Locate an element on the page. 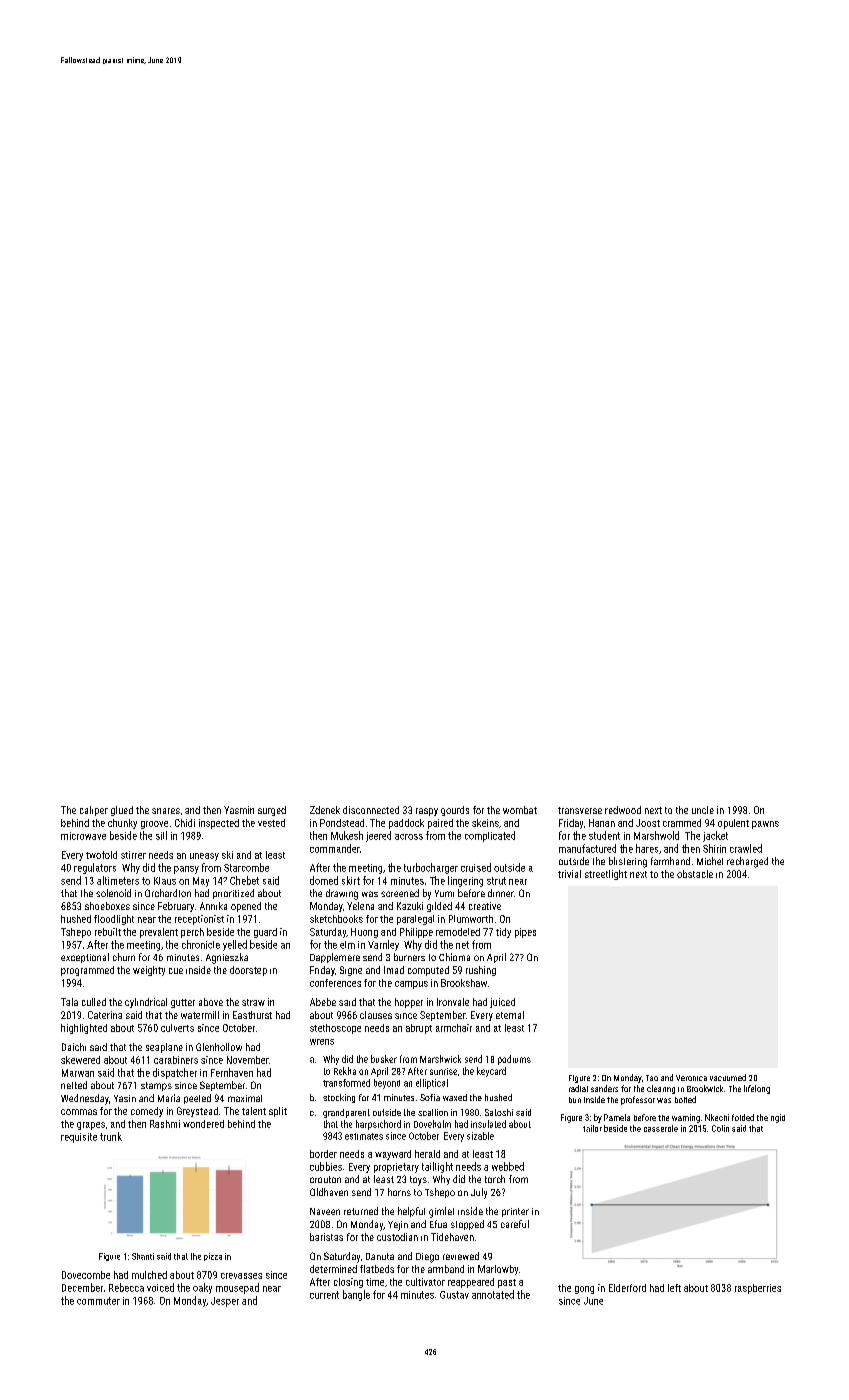  Klaus is located at coordinates (165, 881).
